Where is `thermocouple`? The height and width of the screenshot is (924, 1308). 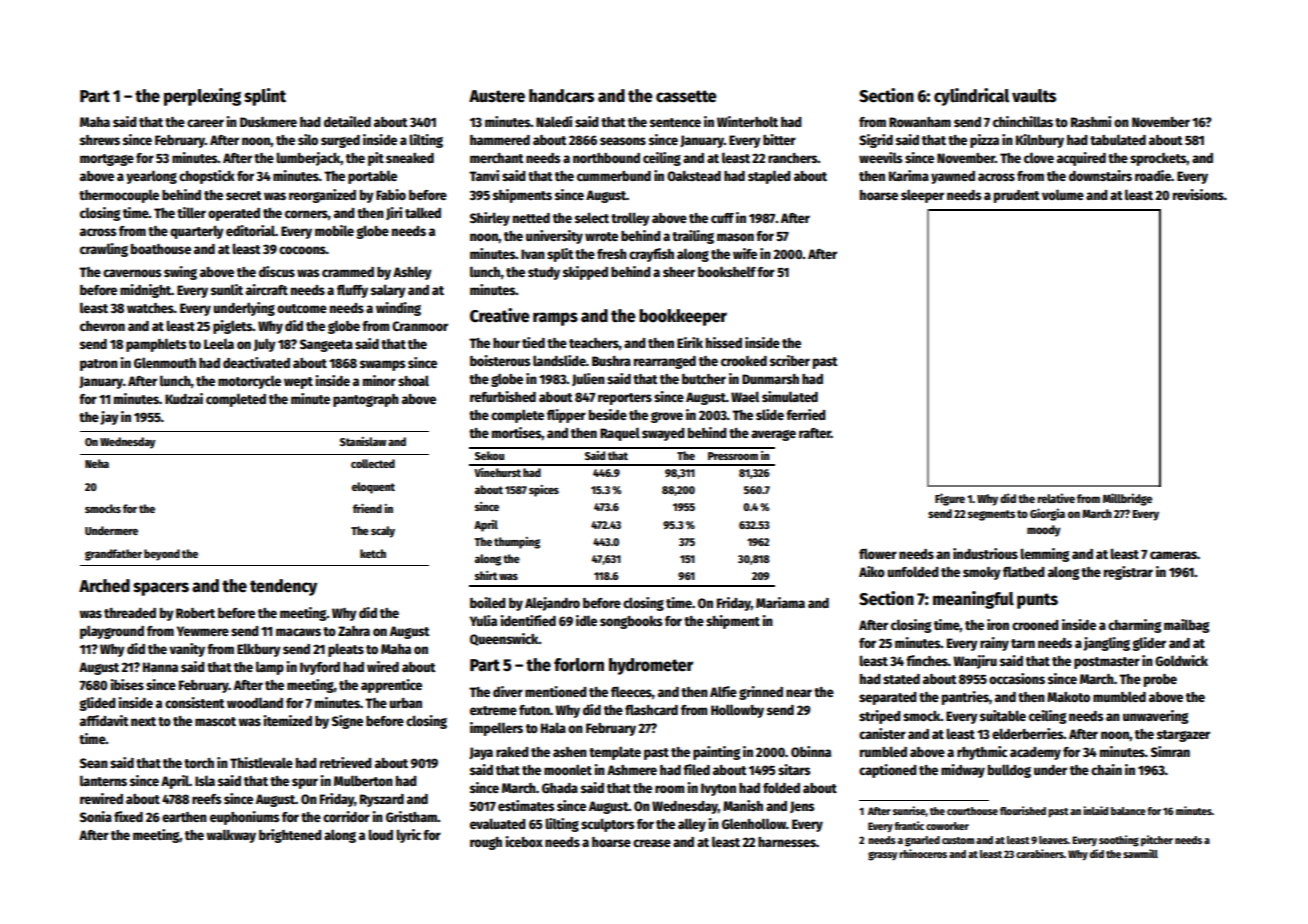
thermocouple is located at coordinates (119, 196).
